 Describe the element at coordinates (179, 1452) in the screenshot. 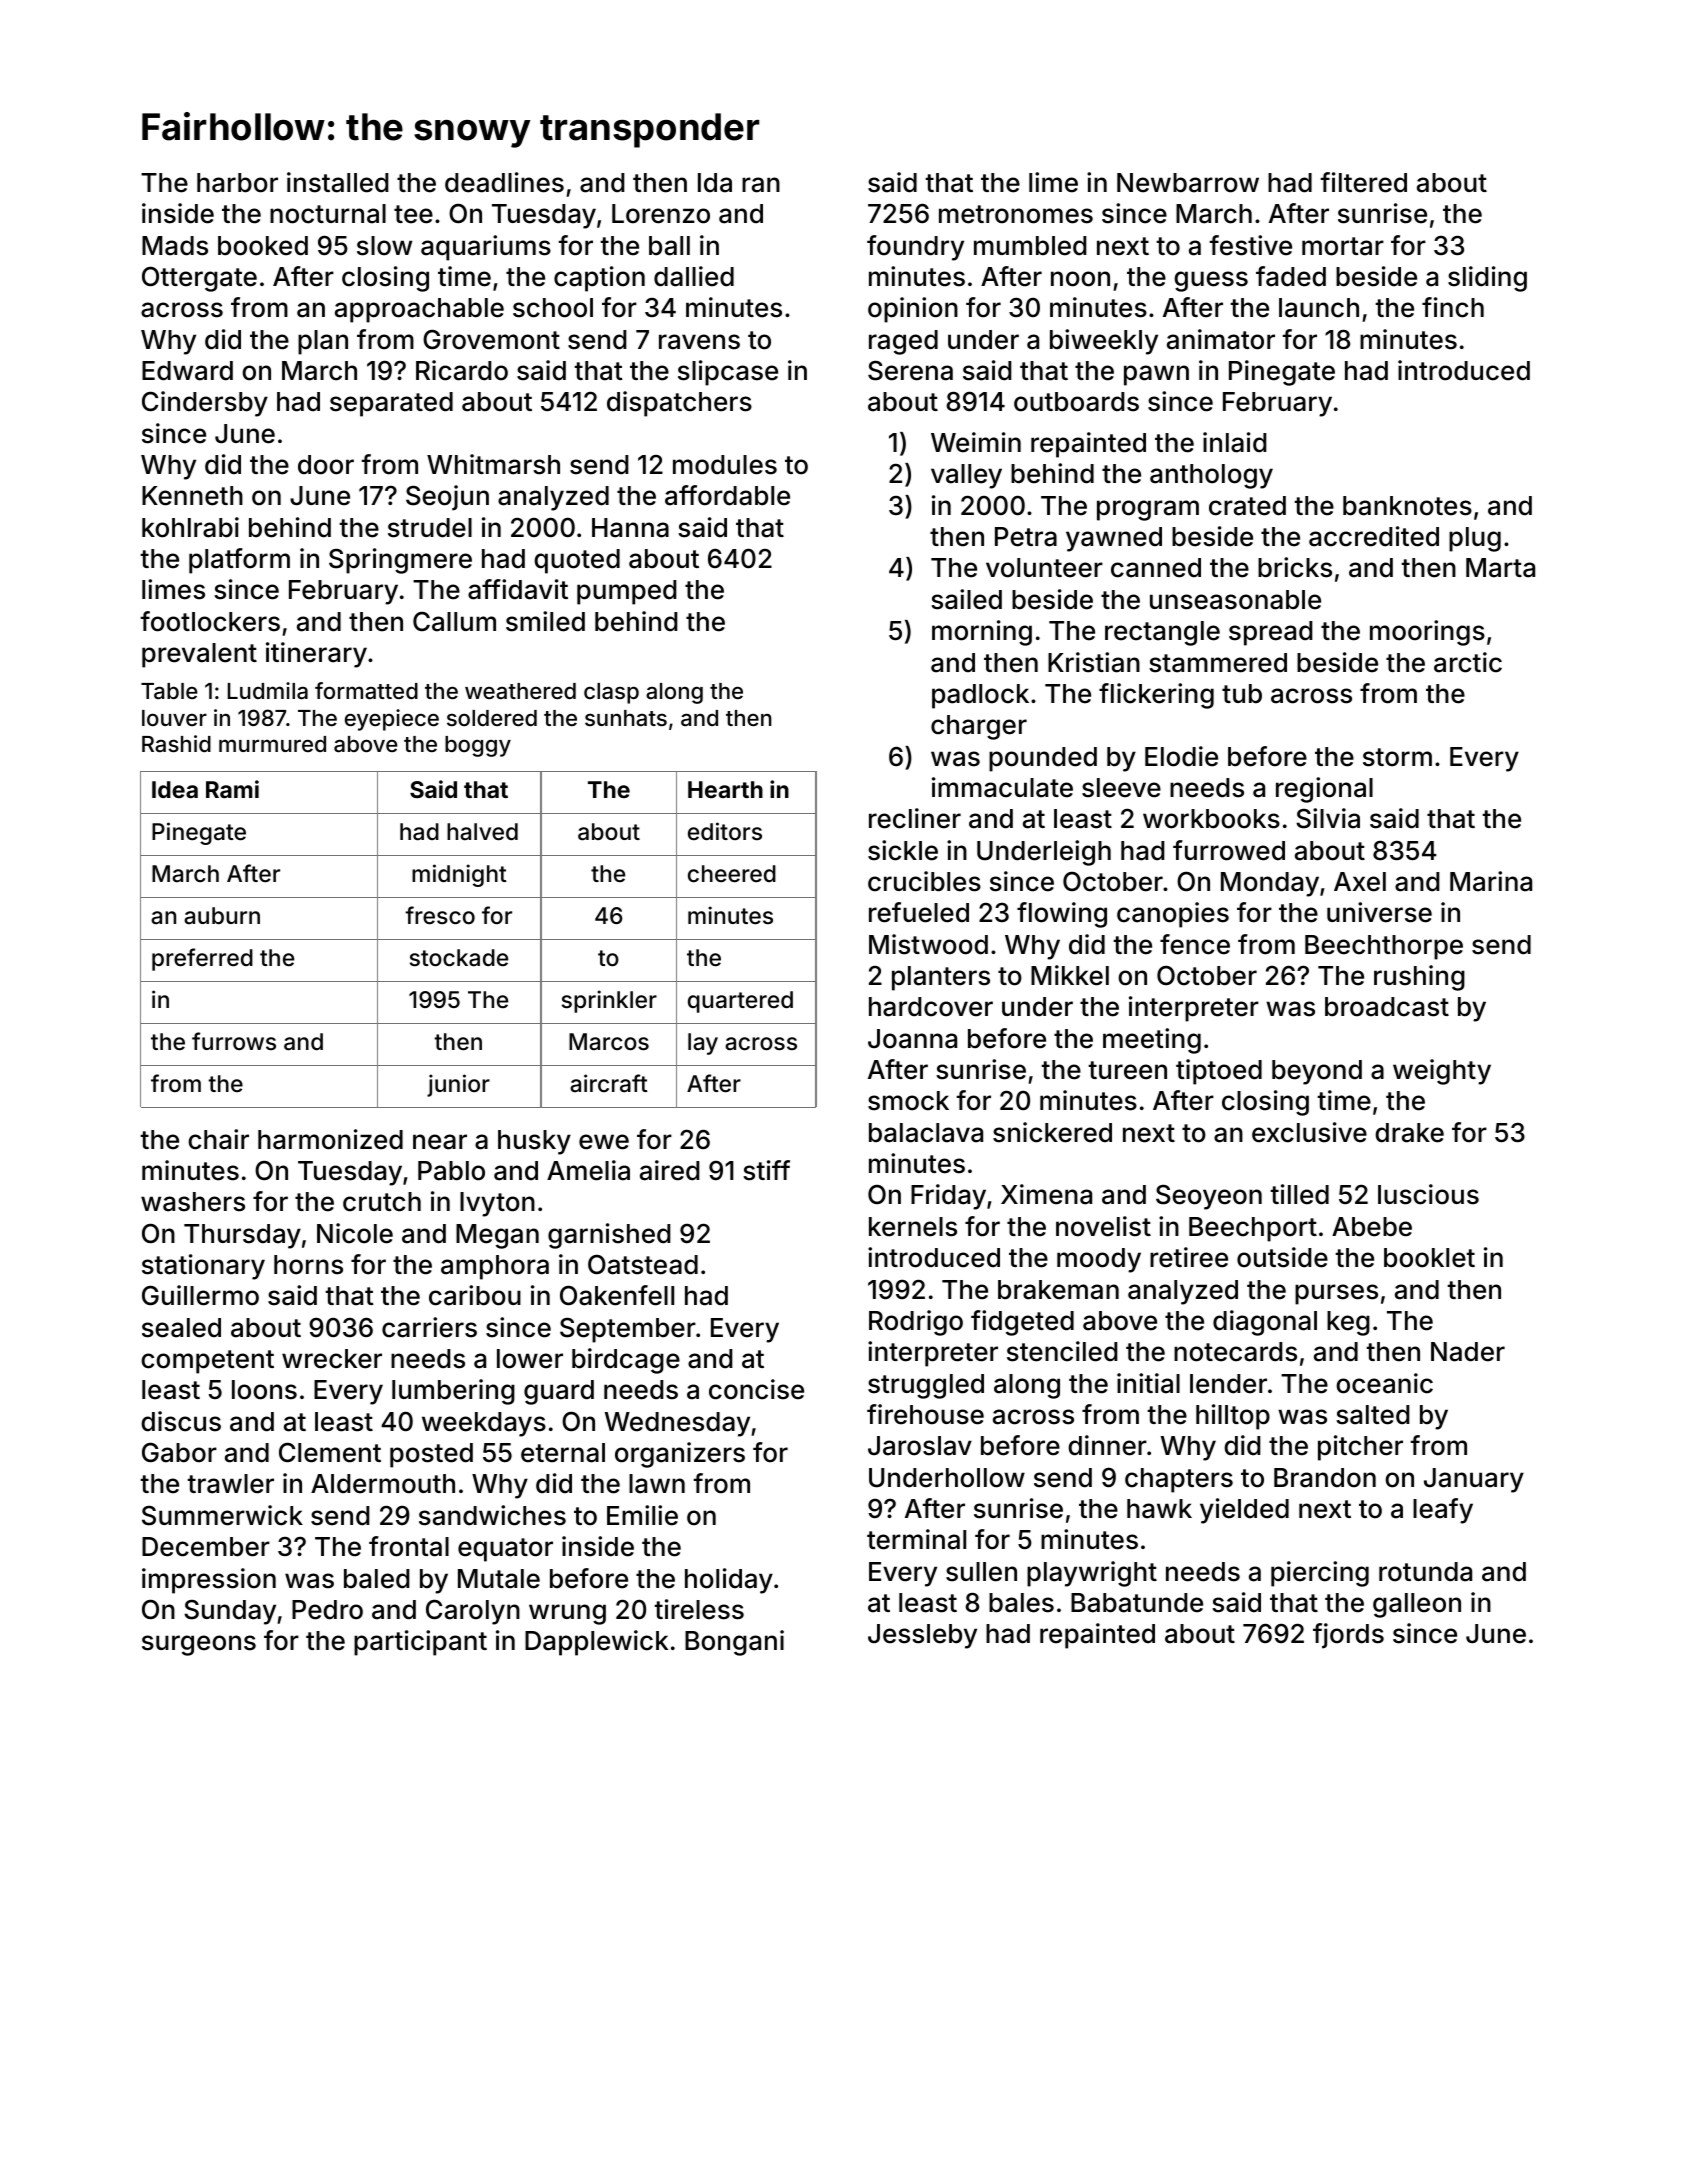

I see `Gabor` at that location.
